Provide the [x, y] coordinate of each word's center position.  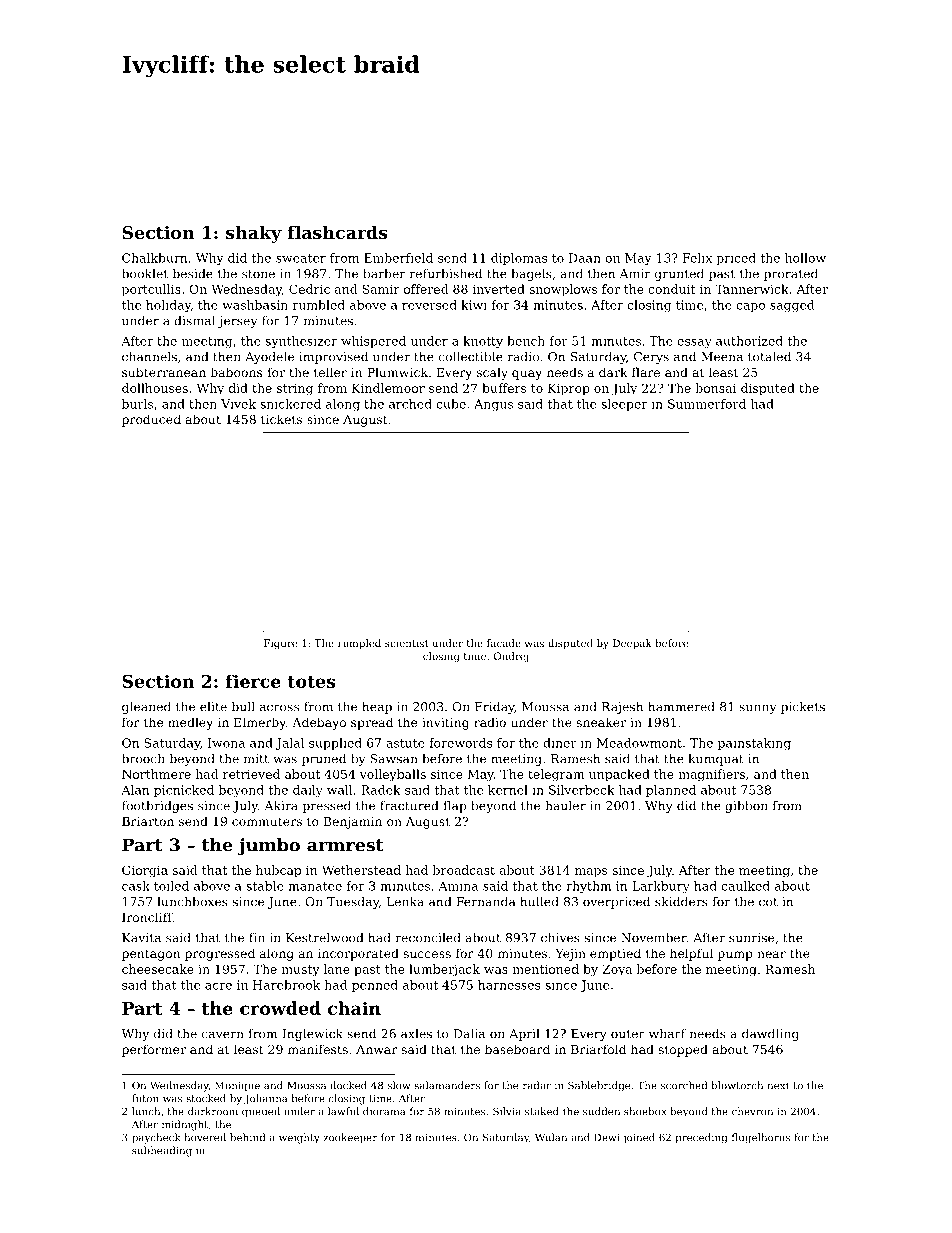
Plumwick [397, 372]
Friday [494, 708]
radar [537, 1085]
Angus [493, 405]
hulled [539, 902]
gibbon [746, 807]
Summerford [707, 404]
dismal [194, 321]
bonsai [715, 388]
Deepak [632, 644]
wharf [667, 1034]
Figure [280, 644]
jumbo [269, 846]
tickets [281, 419]
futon [145, 1098]
